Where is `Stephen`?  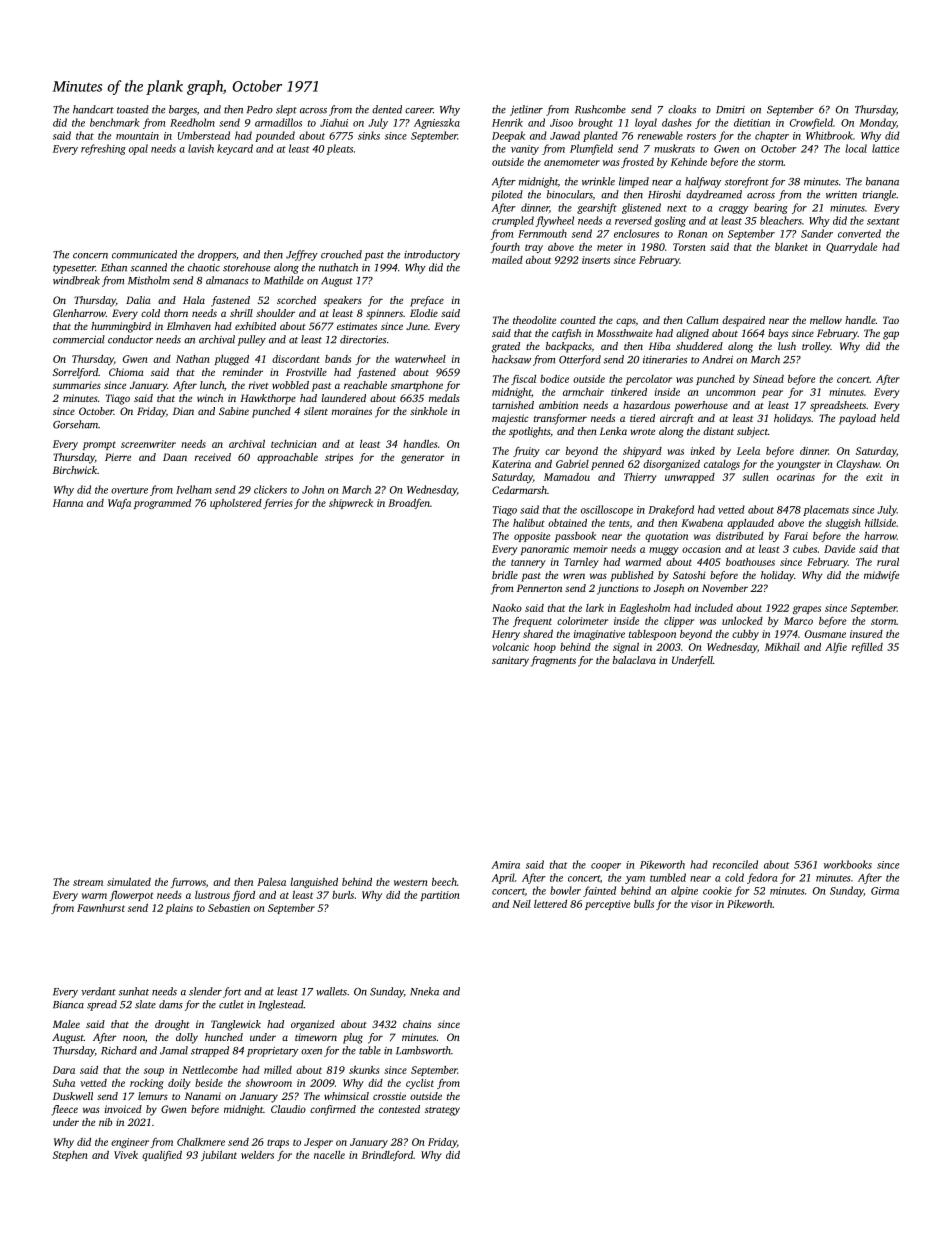 Stephen is located at coordinates (70, 1156).
